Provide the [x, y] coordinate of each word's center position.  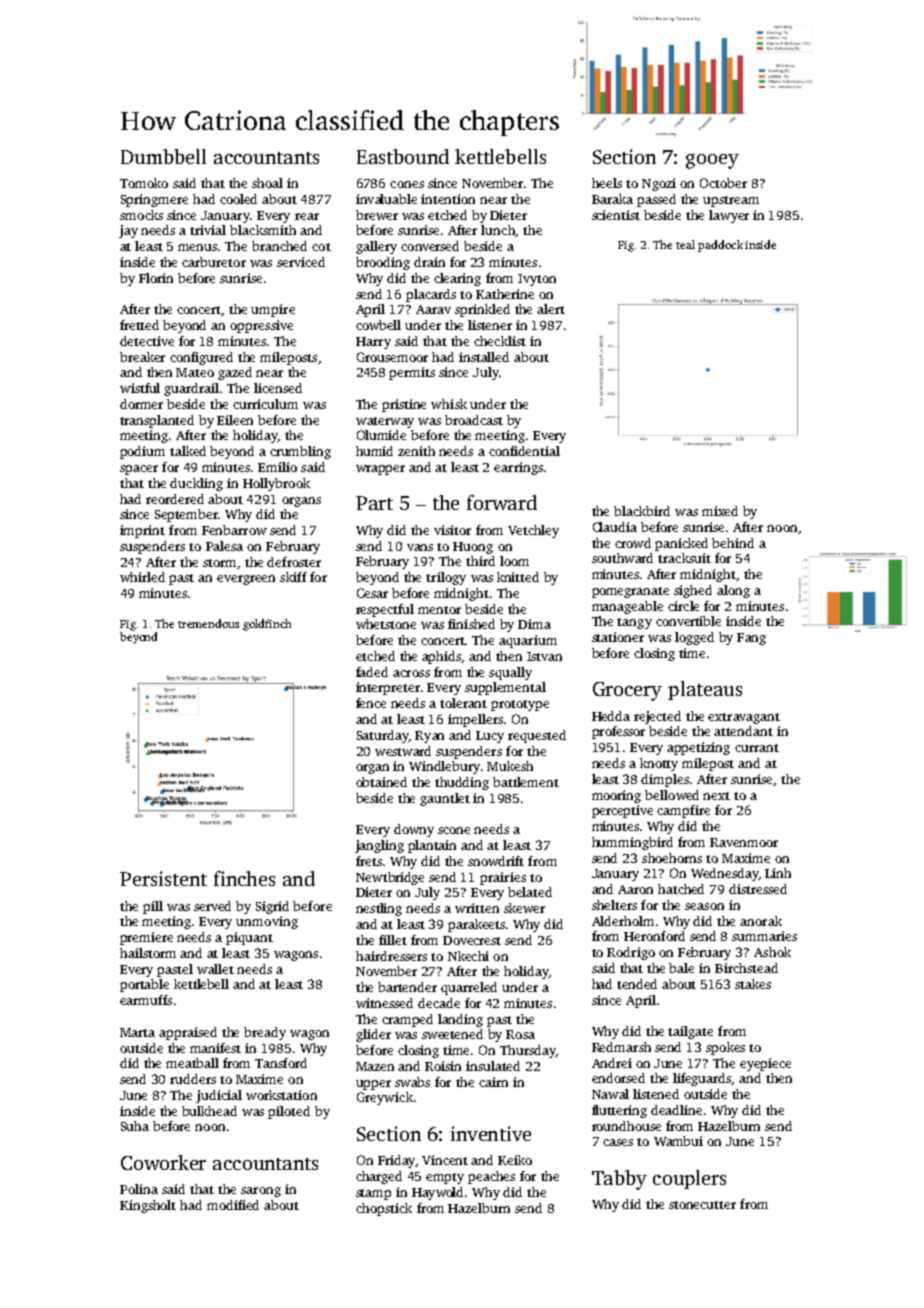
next [716, 796]
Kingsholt [148, 1206]
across [411, 673]
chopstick [384, 1209]
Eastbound [403, 156]
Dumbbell [163, 156]
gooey [712, 161]
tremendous [208, 623]
